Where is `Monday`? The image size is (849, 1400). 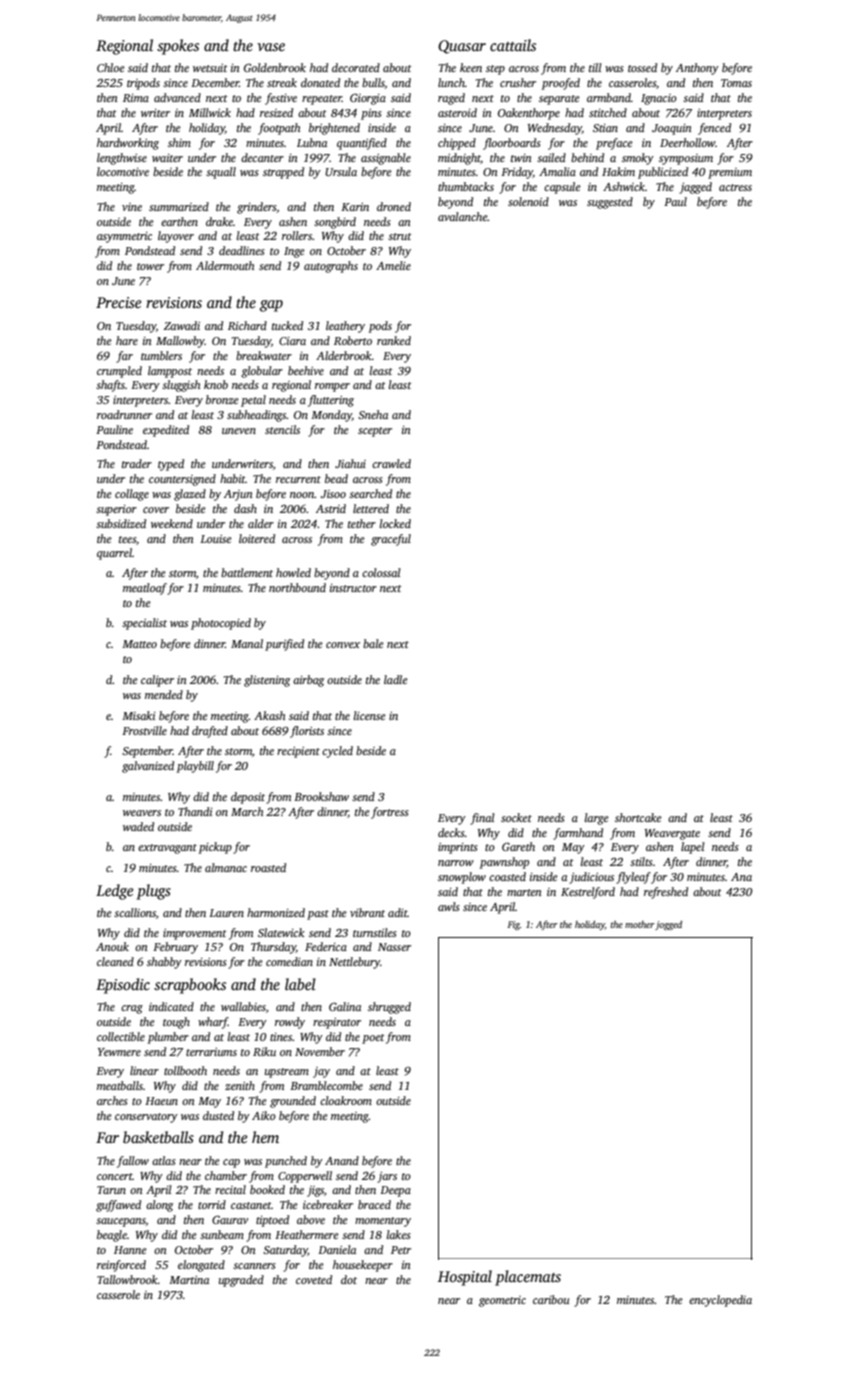 Monday is located at coordinates (331, 416).
